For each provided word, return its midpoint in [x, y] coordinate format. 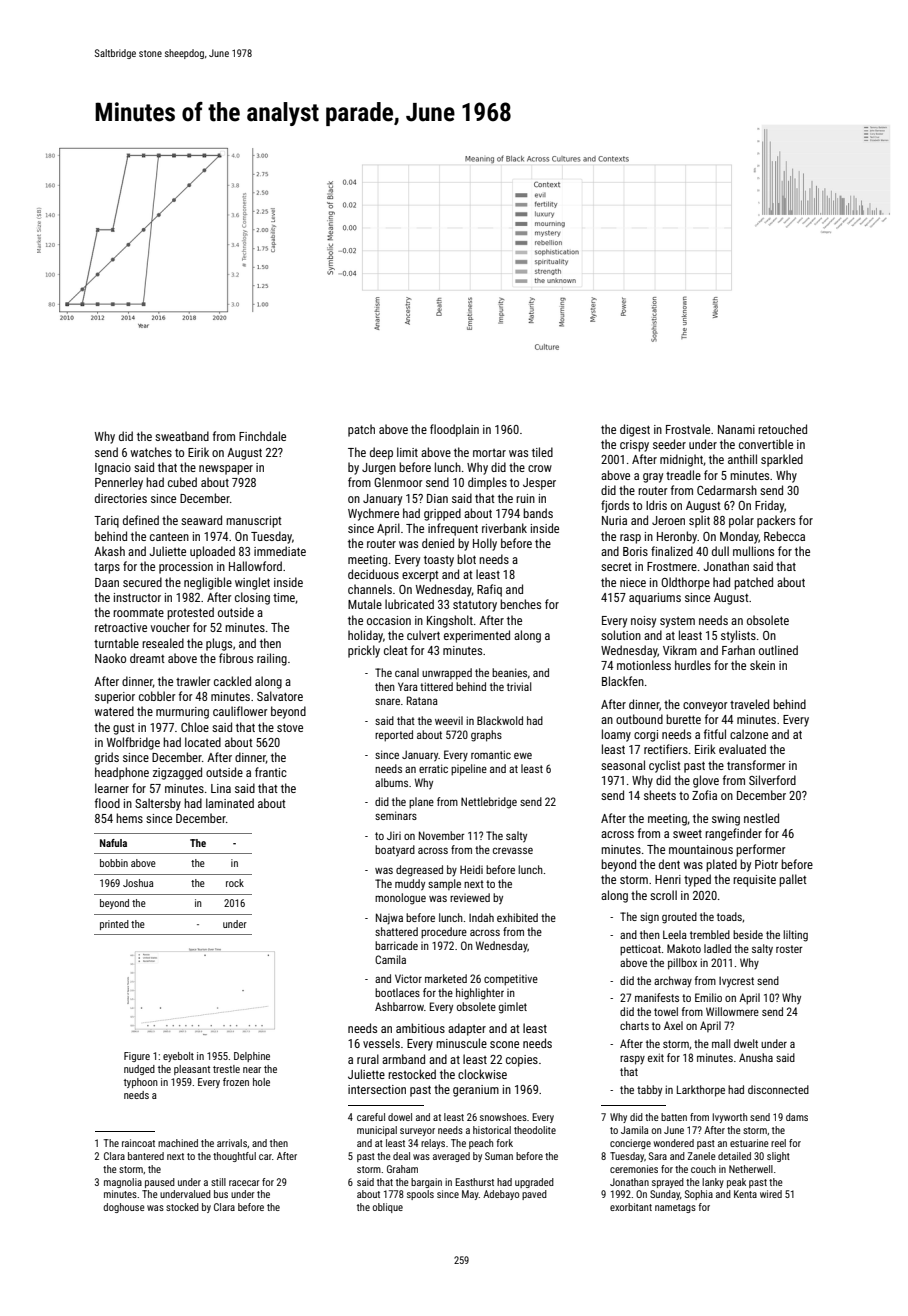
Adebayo [501, 1195]
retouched [782, 429]
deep [381, 453]
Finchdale [262, 436]
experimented [477, 636]
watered [114, 711]
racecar [244, 1183]
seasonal [623, 765]
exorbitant [631, 1207]
